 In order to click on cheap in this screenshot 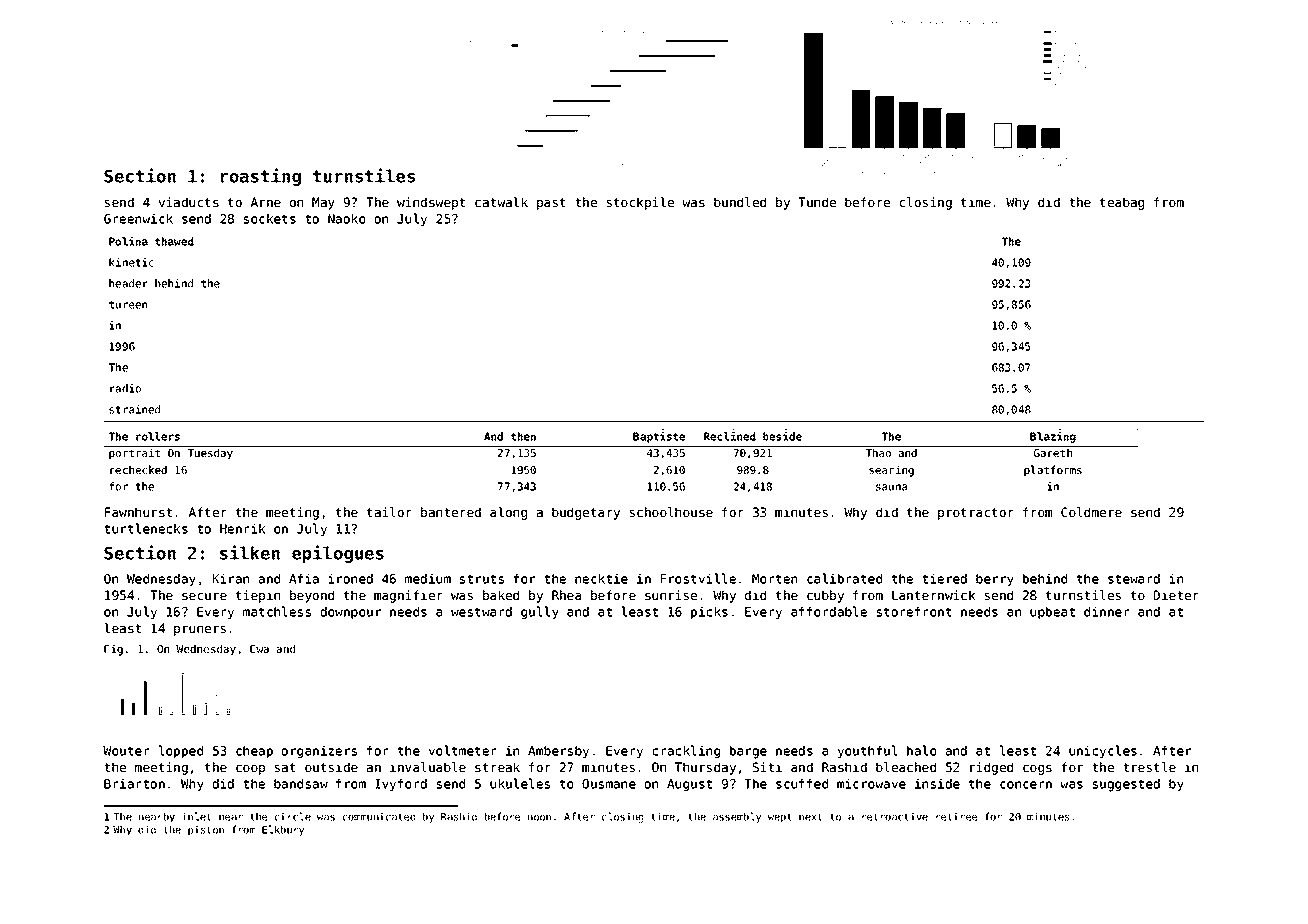, I will do `click(254, 752)`.
